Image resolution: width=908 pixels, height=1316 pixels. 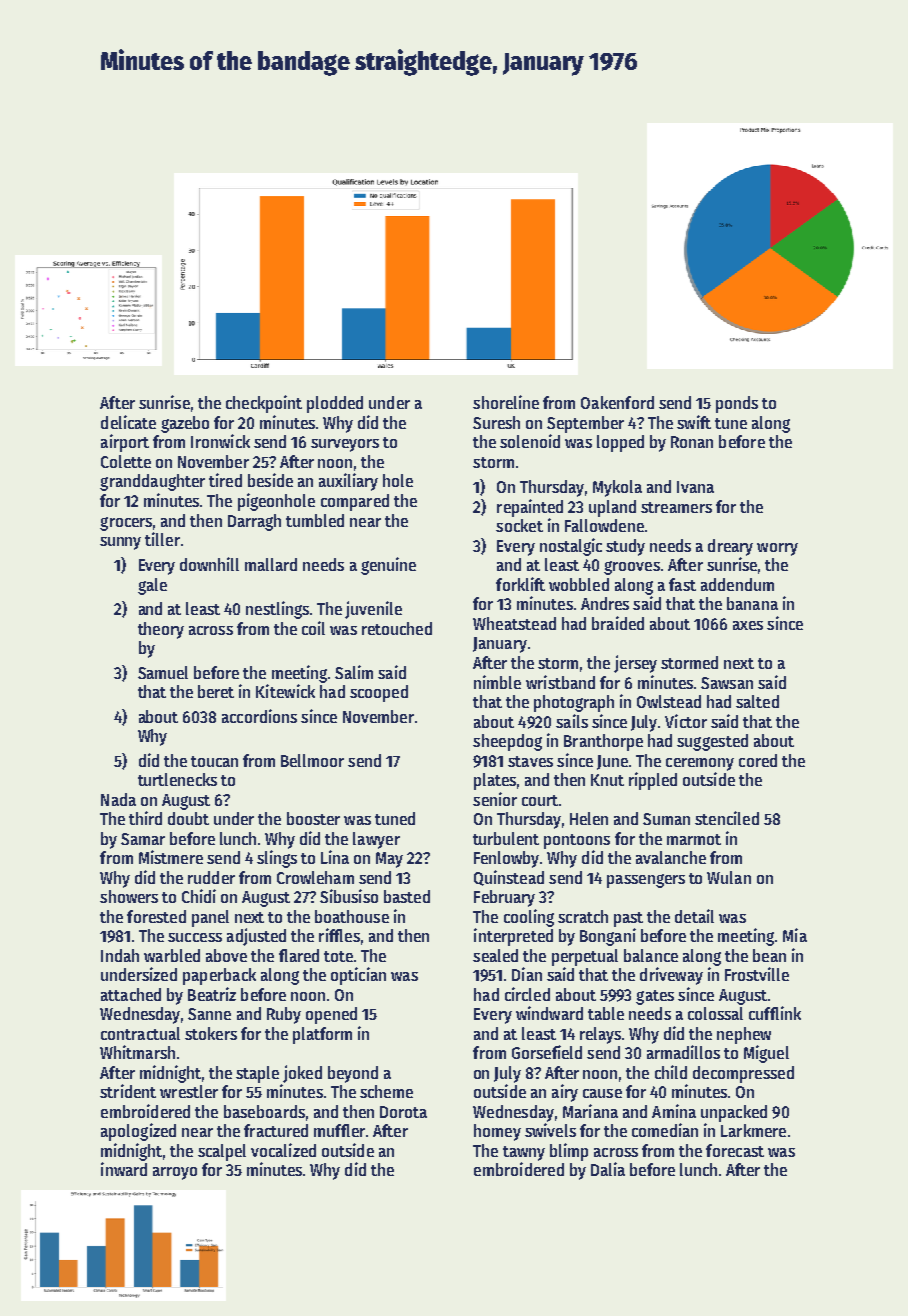 I want to click on delicate, so click(x=128, y=422).
